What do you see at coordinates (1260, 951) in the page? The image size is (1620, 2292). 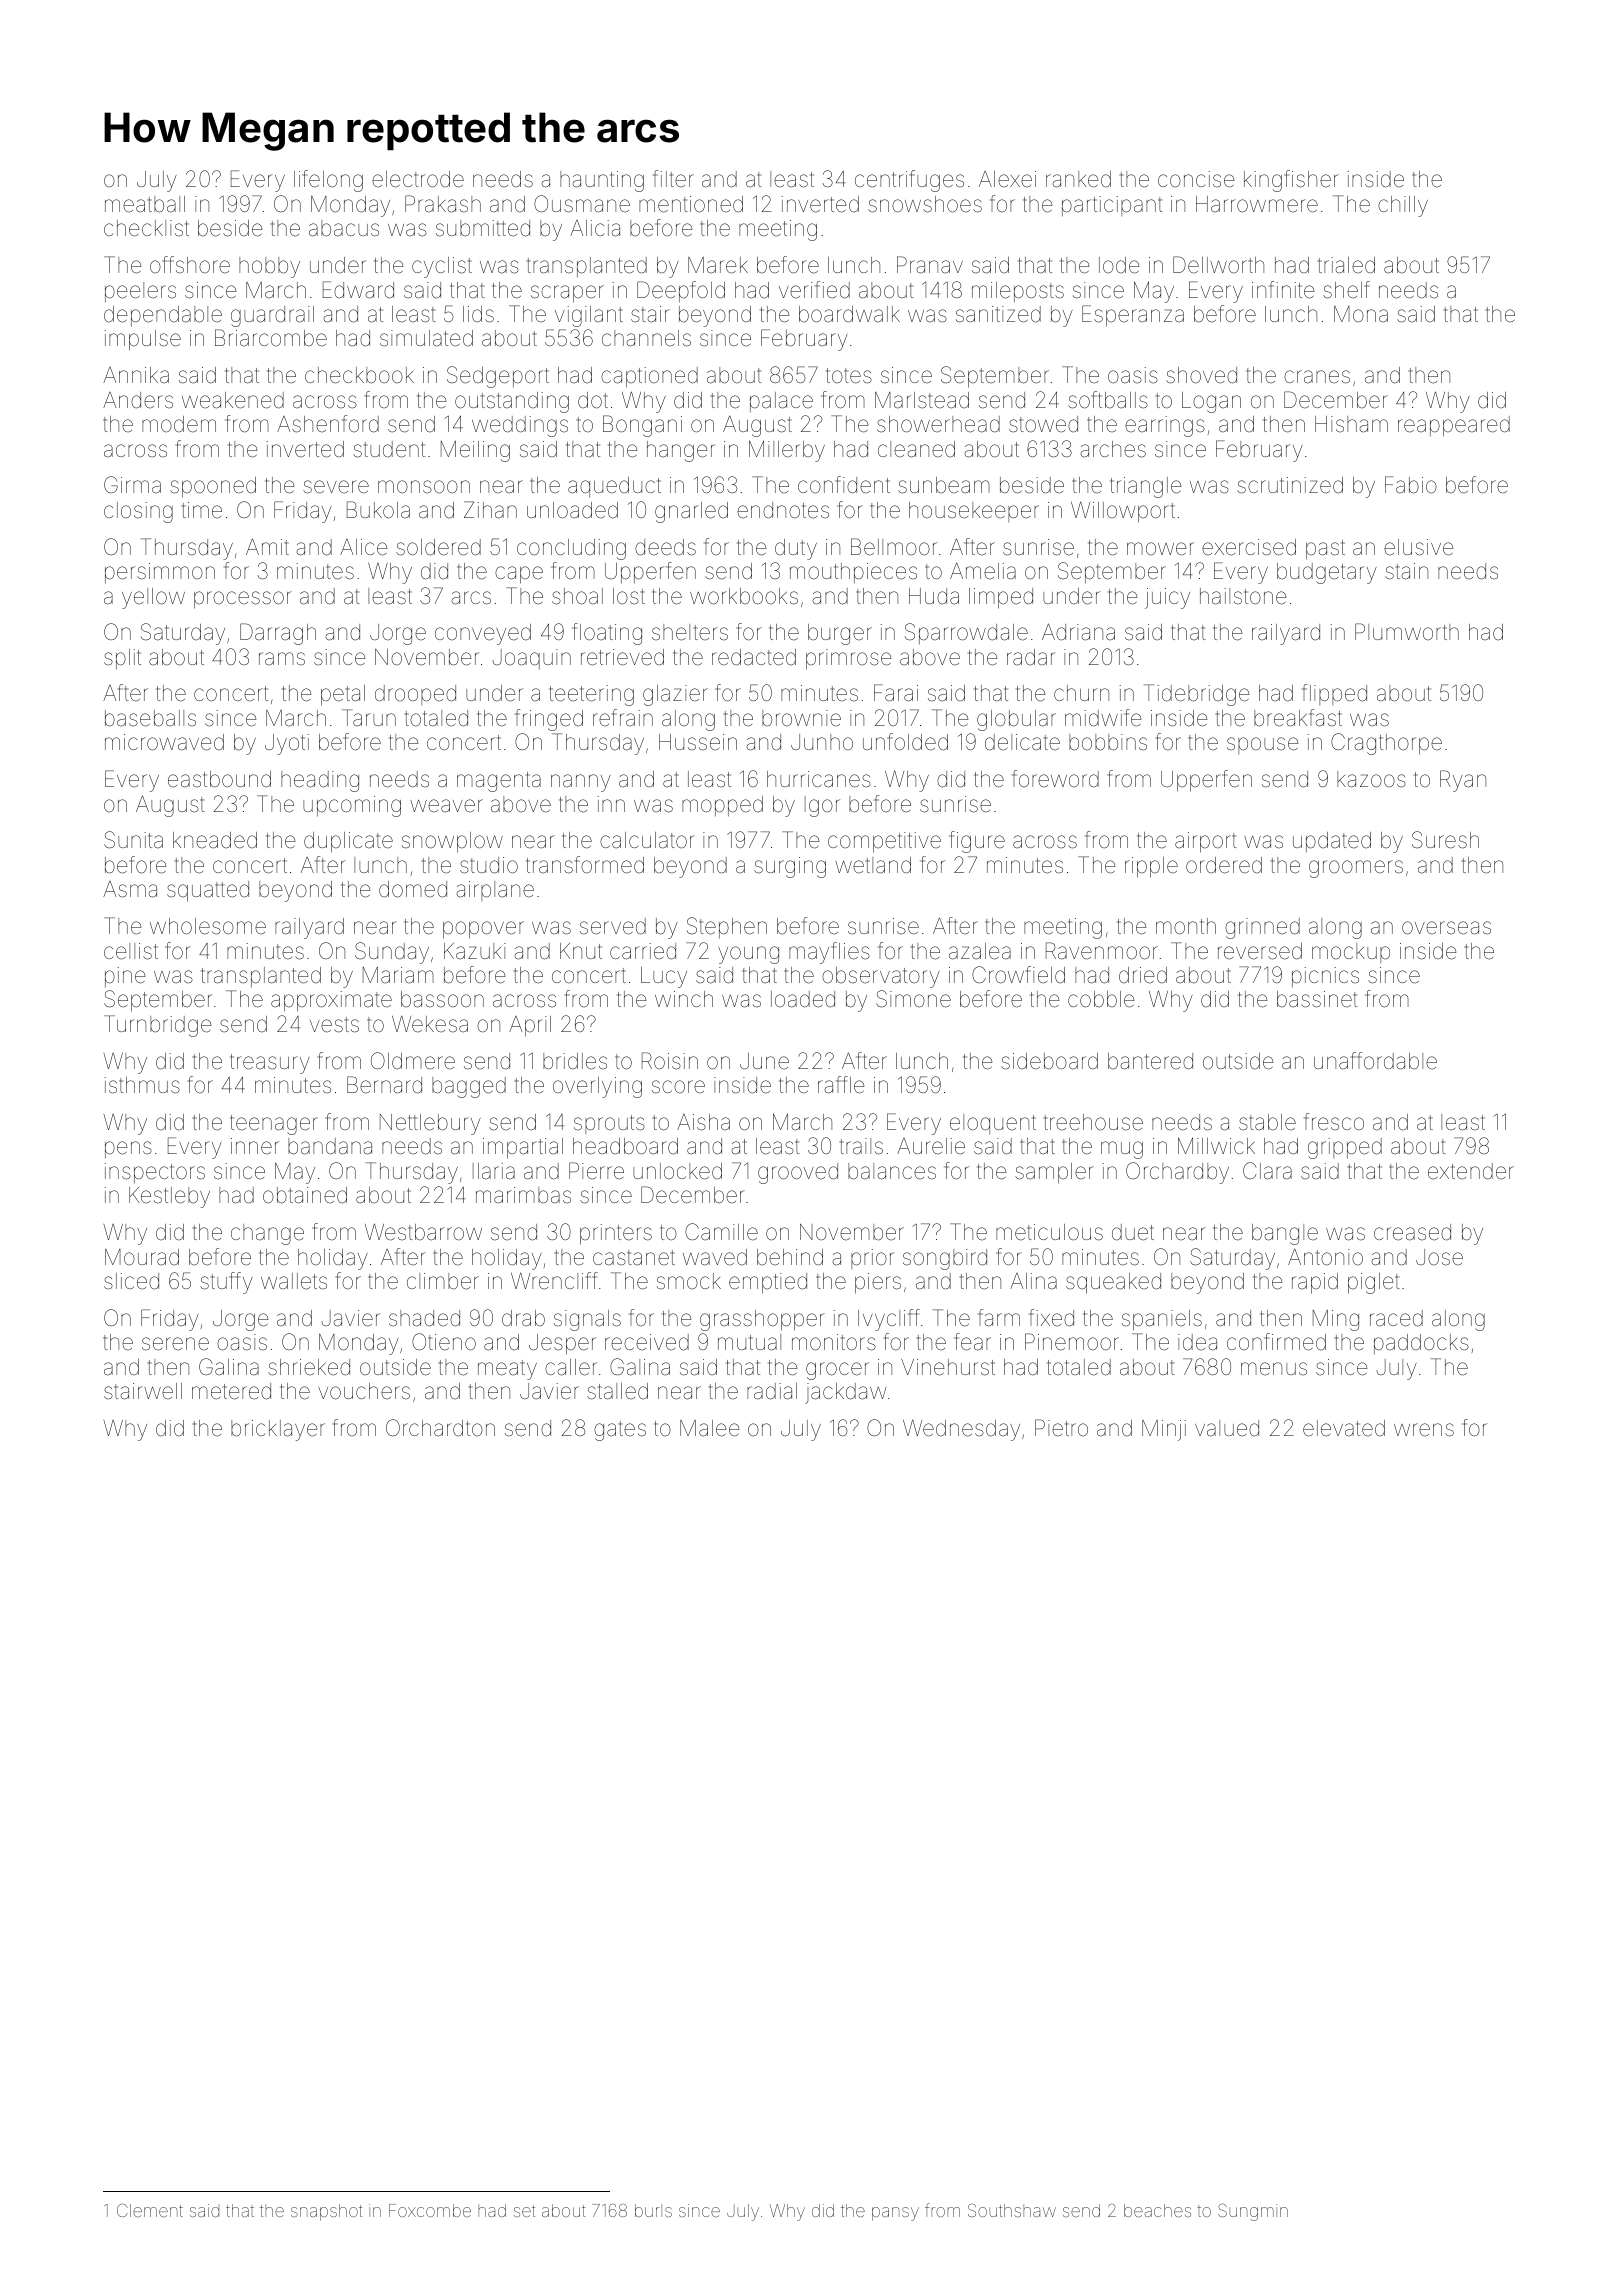 I see `reversed` at bounding box center [1260, 951].
